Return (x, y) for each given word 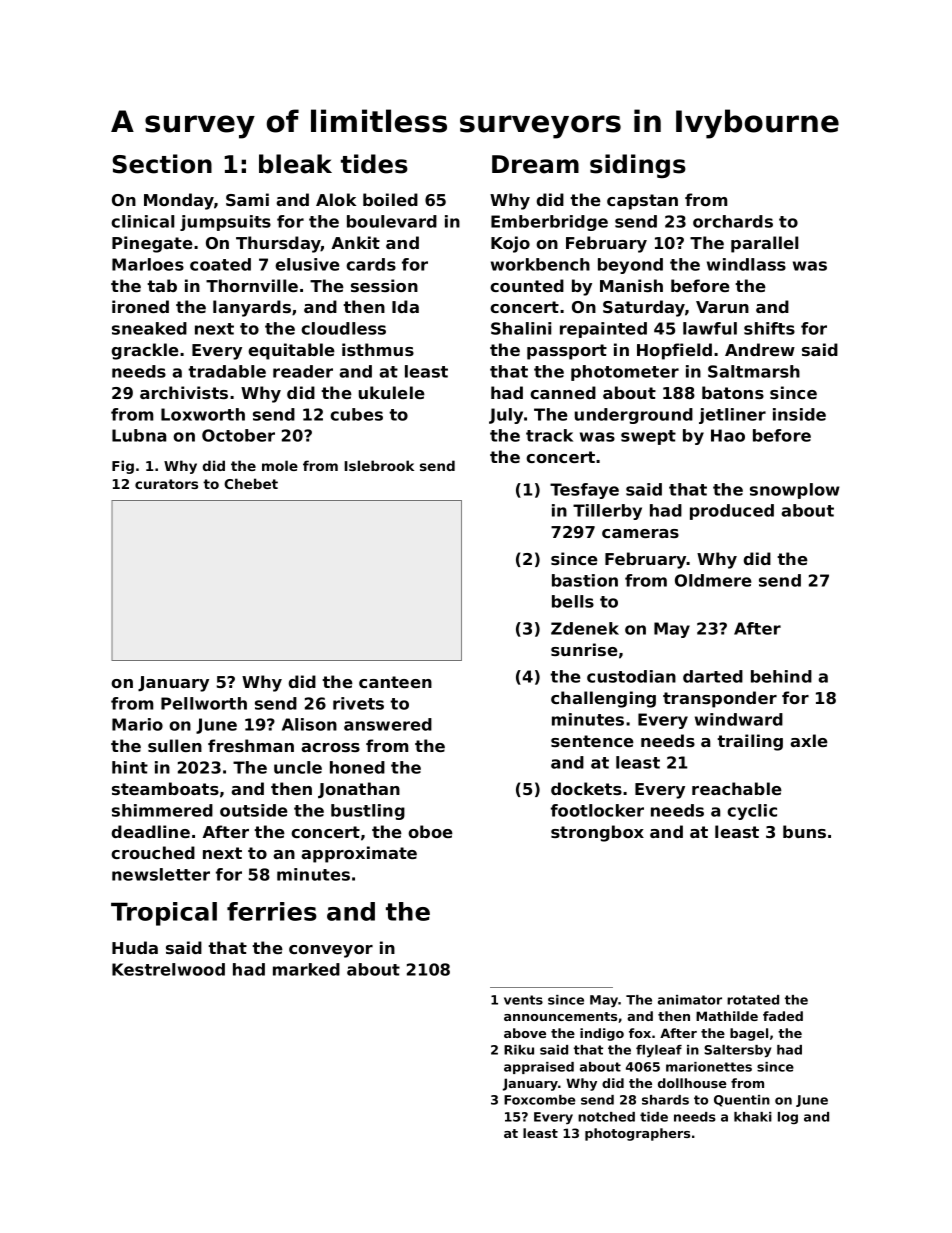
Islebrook (379, 465)
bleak (295, 164)
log (788, 1118)
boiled (390, 199)
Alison (309, 724)
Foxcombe (539, 1100)
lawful (710, 328)
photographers (637, 1134)
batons (733, 392)
